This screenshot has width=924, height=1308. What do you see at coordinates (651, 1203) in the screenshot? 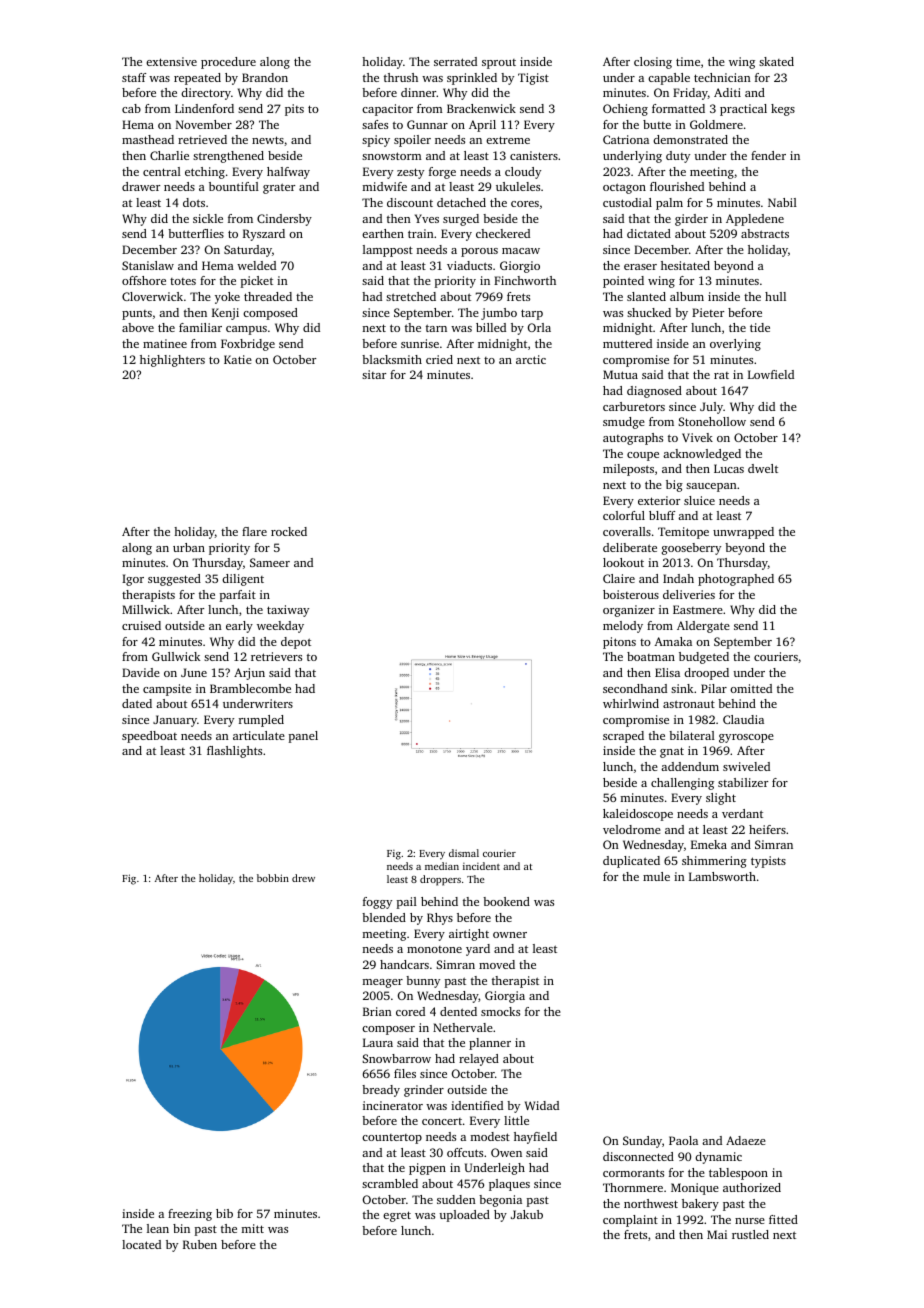
I see `northwest` at bounding box center [651, 1203].
